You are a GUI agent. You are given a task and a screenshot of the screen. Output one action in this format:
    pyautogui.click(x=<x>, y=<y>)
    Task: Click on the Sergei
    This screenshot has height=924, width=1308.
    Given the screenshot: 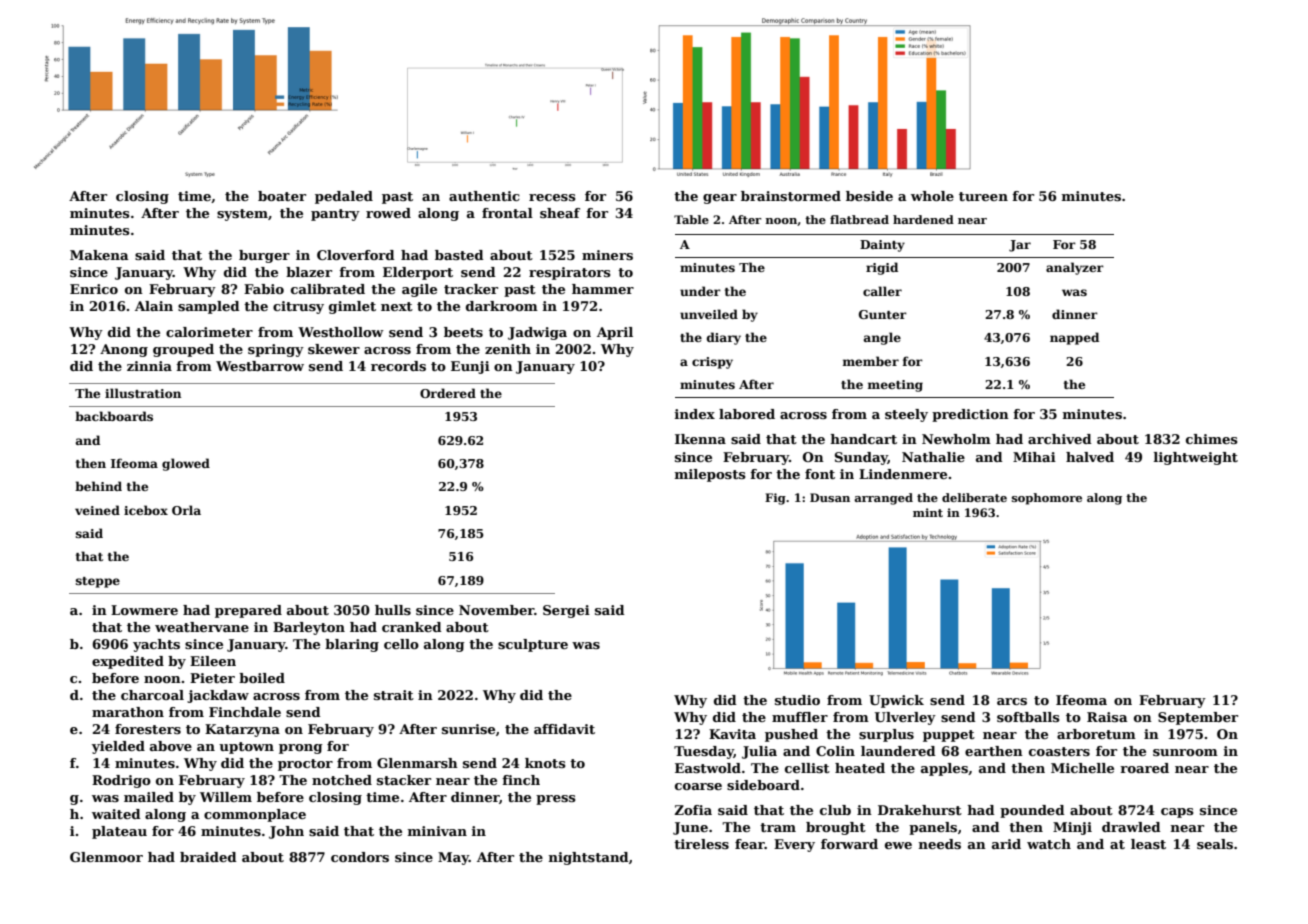 What is the action you would take?
    pyautogui.click(x=566, y=611)
